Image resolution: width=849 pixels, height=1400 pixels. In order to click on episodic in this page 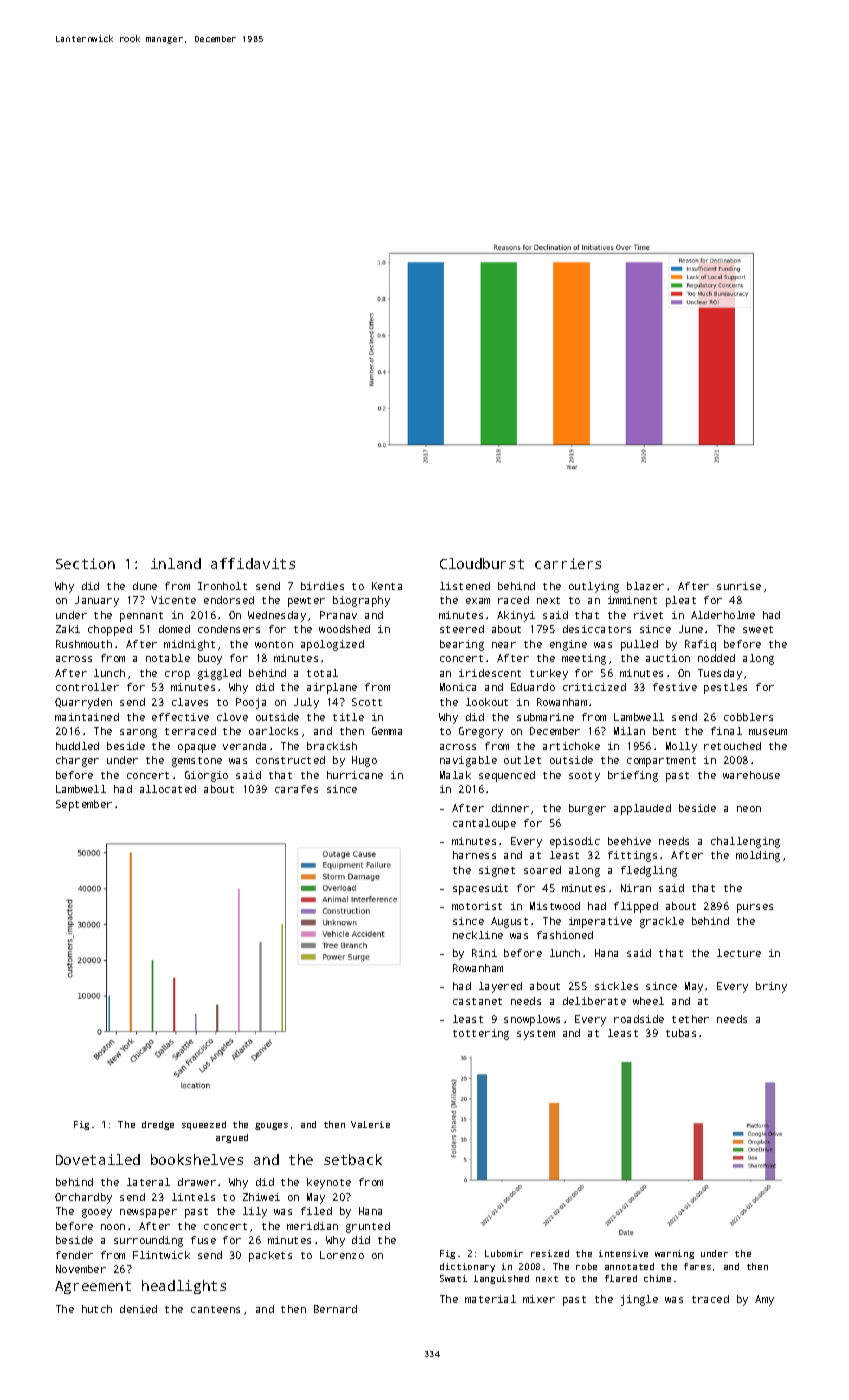, I will do `click(575, 842)`.
